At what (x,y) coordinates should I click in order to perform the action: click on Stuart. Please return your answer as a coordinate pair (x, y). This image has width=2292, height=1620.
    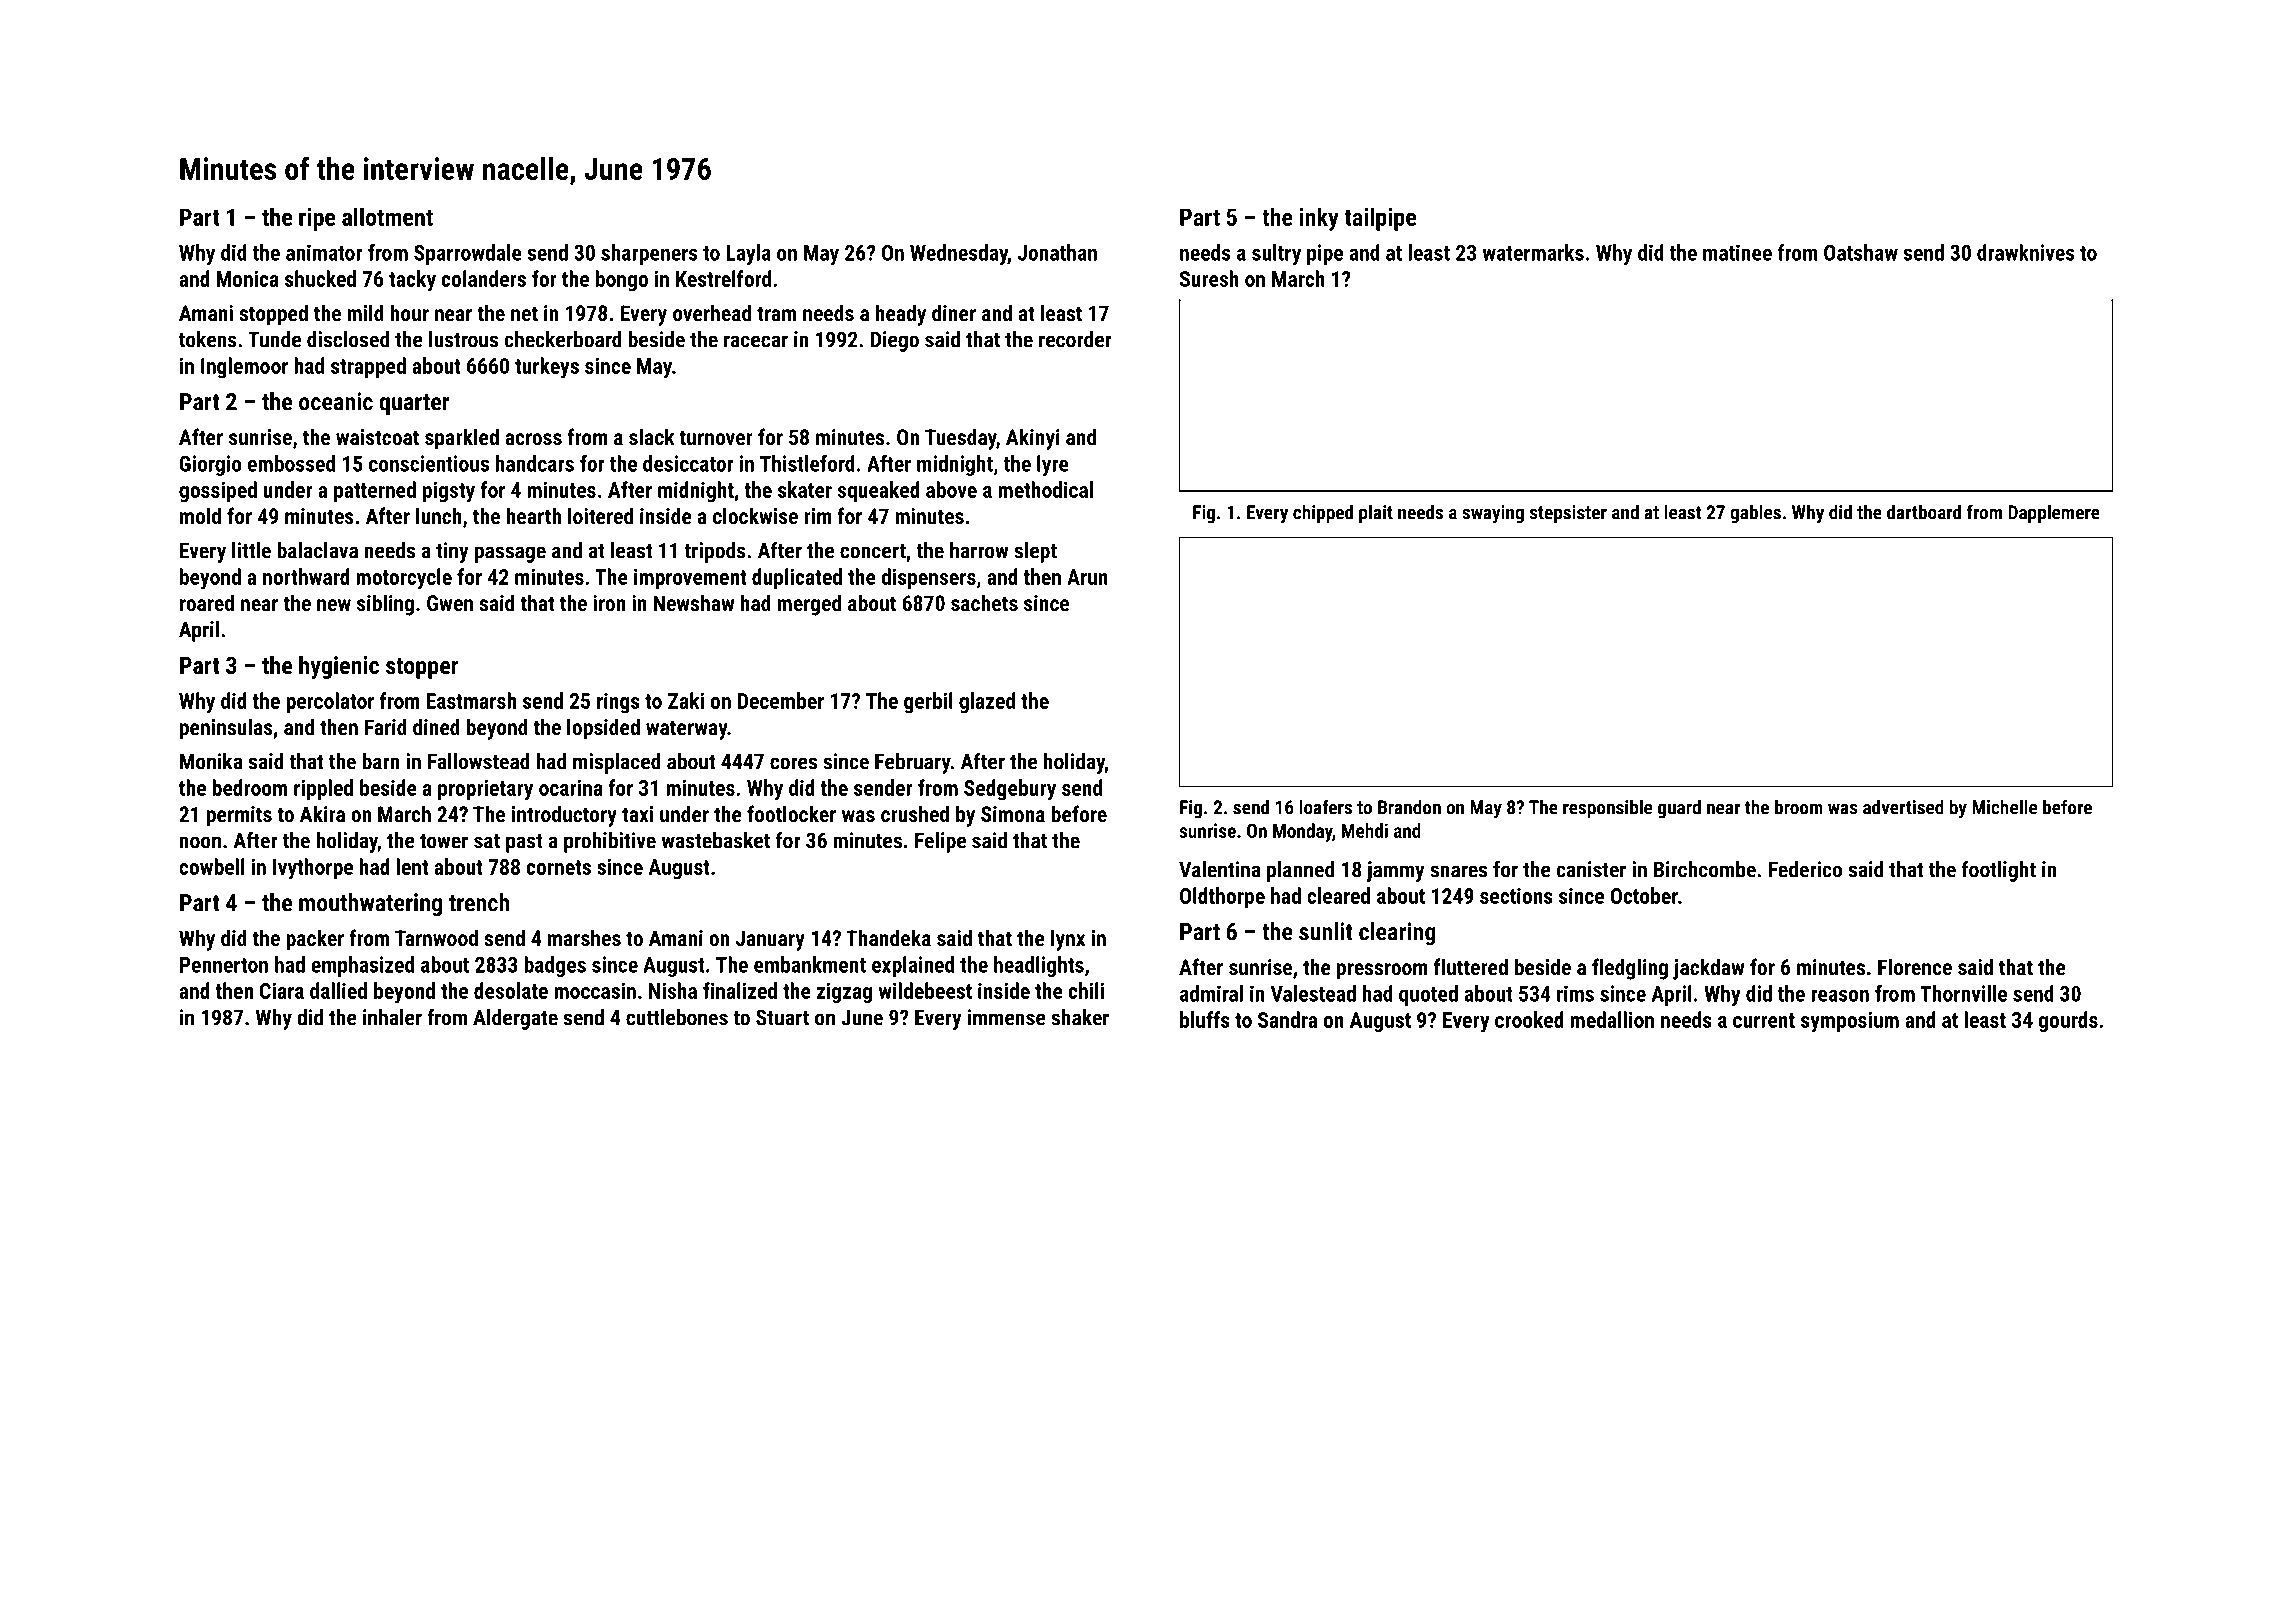
    Looking at the image, I should click on (782, 1017).
